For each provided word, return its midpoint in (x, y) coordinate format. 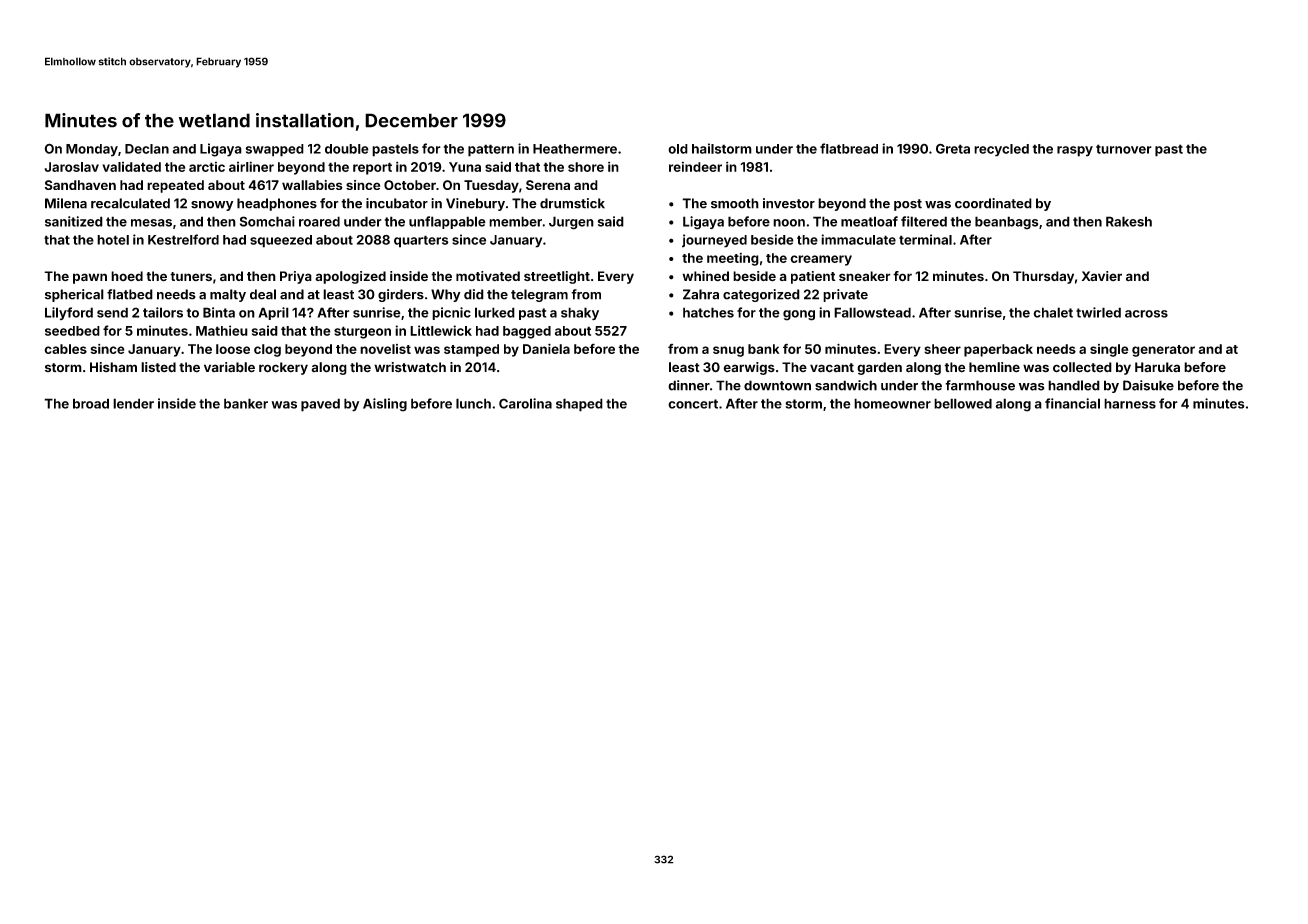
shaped (579, 405)
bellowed (963, 403)
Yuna (465, 167)
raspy (1075, 151)
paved (320, 405)
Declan (147, 149)
